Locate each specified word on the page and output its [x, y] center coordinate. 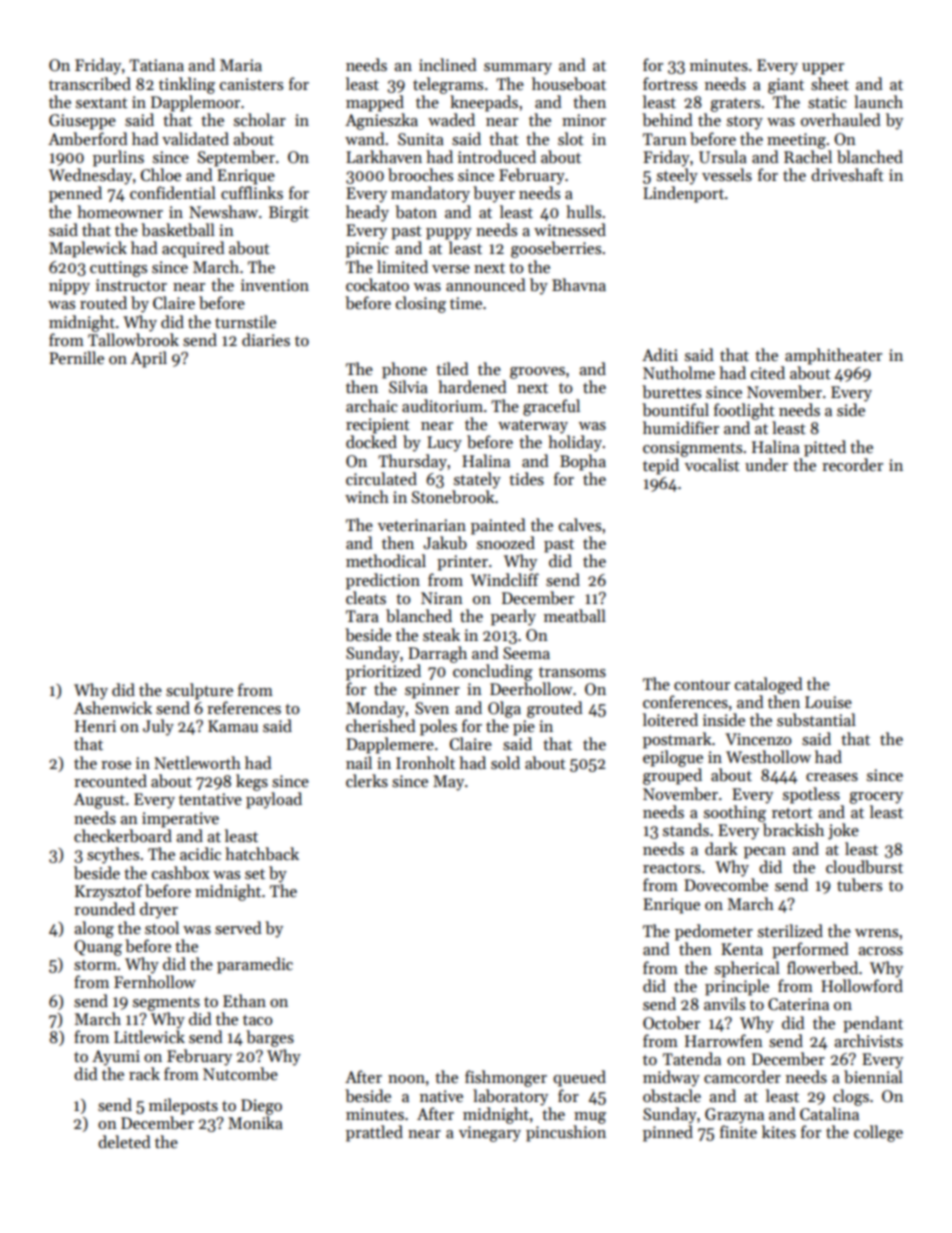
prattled [374, 1133]
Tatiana [156, 65]
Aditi [660, 354]
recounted [110, 780]
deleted [124, 1141]
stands [686, 829]
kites [779, 1132]
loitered [670, 719]
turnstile [245, 321]
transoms [572, 672]
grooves [537, 373]
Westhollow [768, 756]
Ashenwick [113, 708]
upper [823, 69]
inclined [448, 64]
